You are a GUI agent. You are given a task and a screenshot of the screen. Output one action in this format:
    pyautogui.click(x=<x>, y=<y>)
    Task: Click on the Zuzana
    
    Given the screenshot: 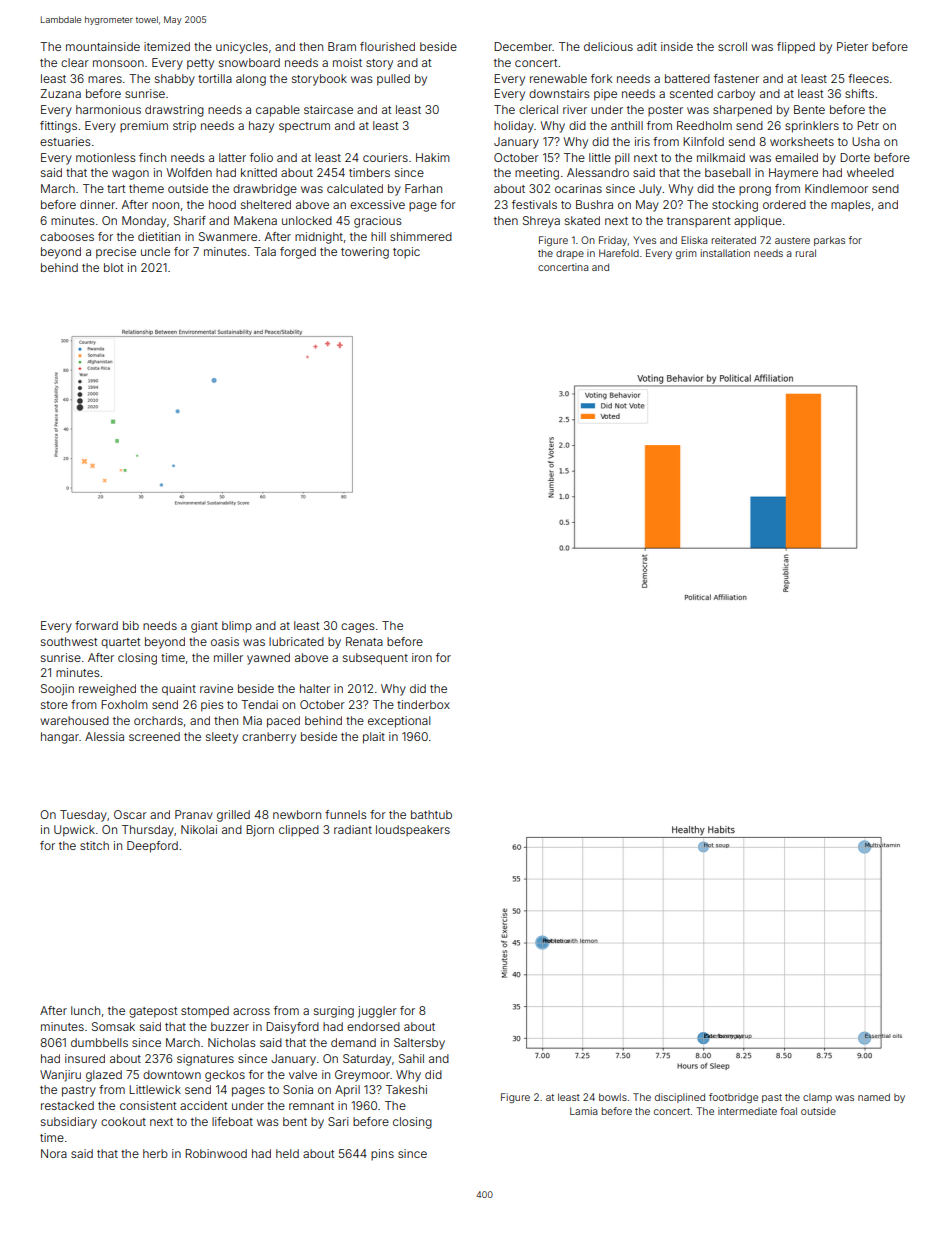 What is the action you would take?
    pyautogui.click(x=61, y=93)
